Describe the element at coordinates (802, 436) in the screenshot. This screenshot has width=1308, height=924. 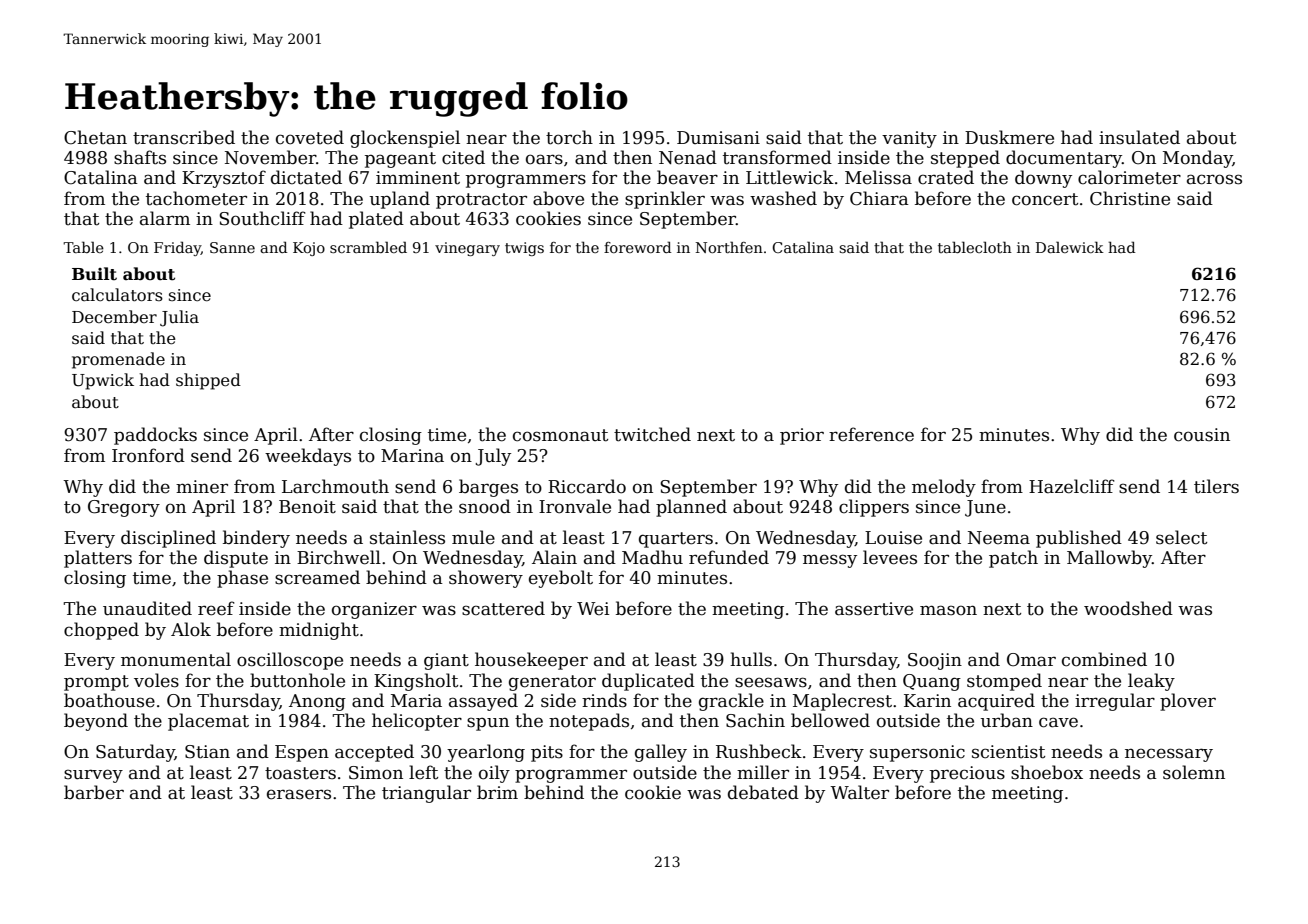
I see `prior` at that location.
